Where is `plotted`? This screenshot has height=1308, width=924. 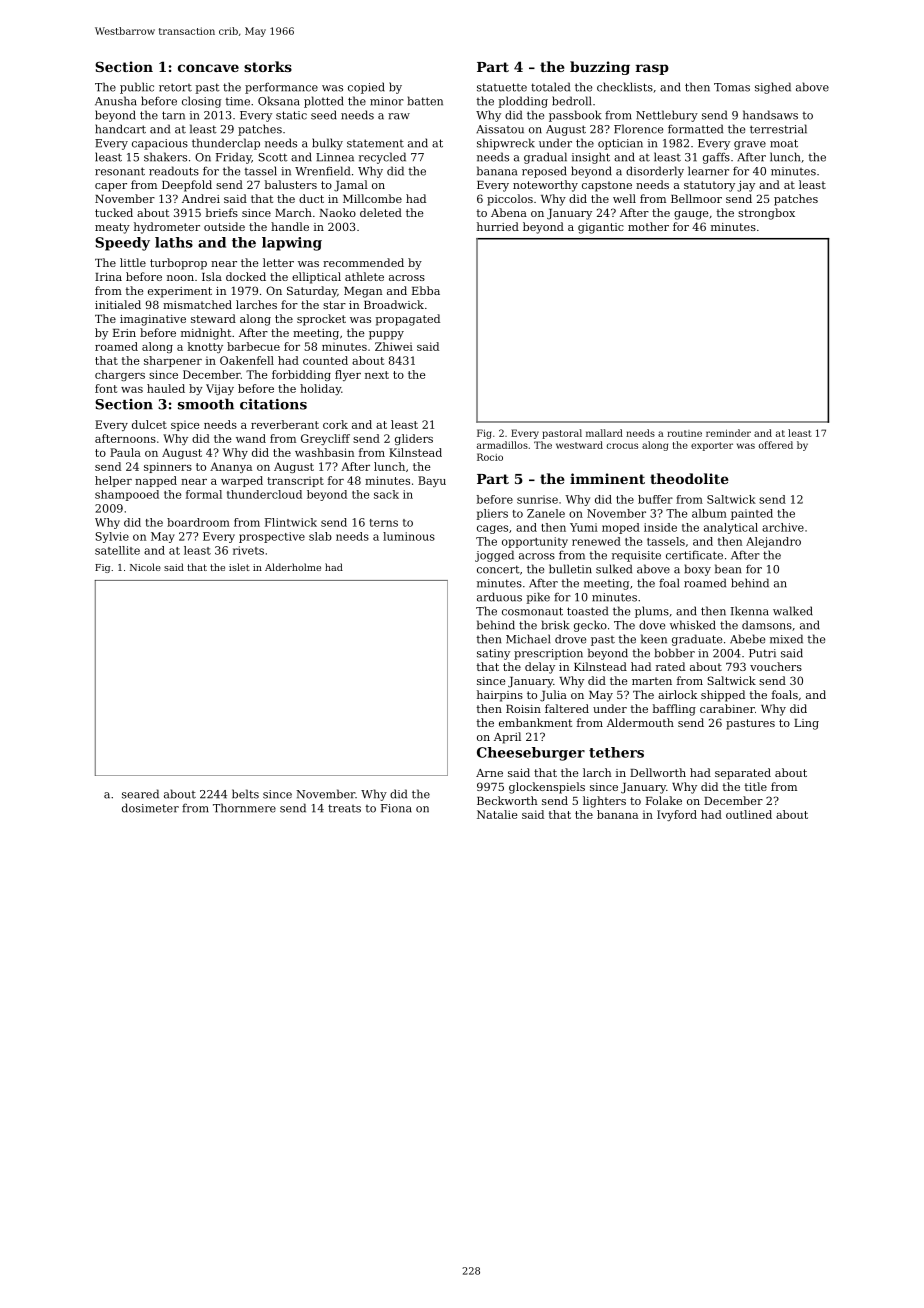 plotted is located at coordinates (324, 102).
